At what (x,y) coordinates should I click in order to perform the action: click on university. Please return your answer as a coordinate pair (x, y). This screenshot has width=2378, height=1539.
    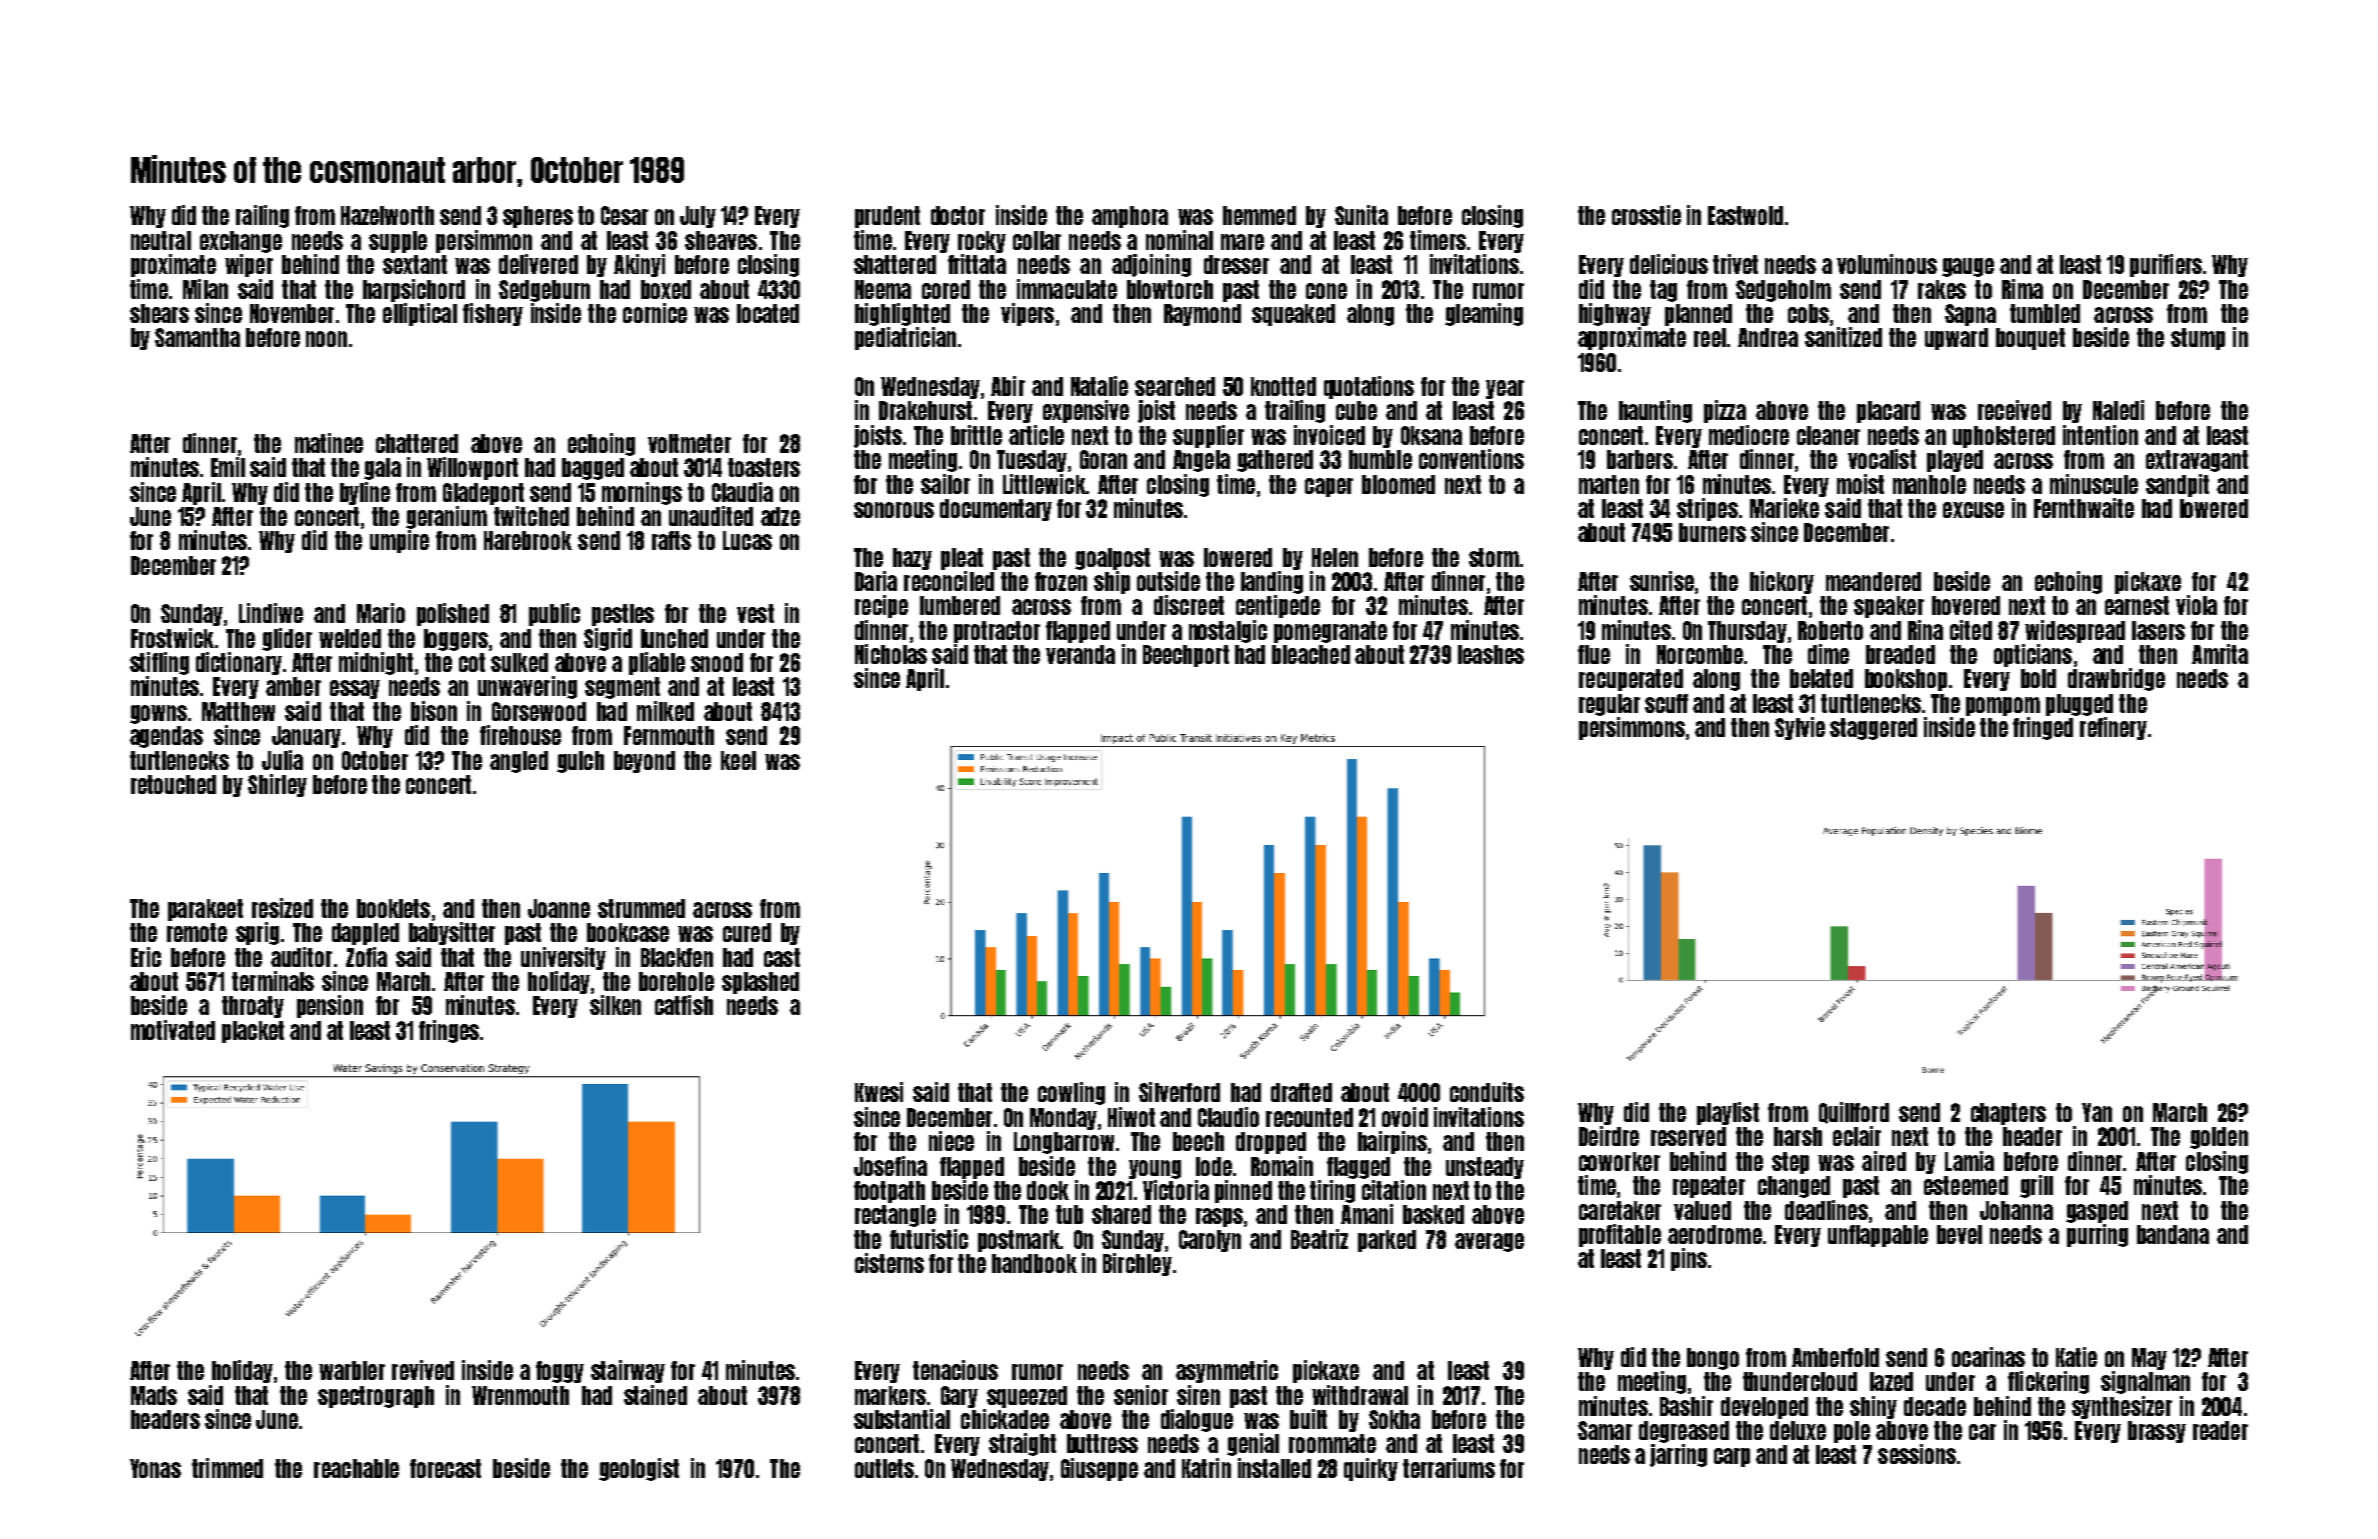
    Looking at the image, I should click on (563, 958).
